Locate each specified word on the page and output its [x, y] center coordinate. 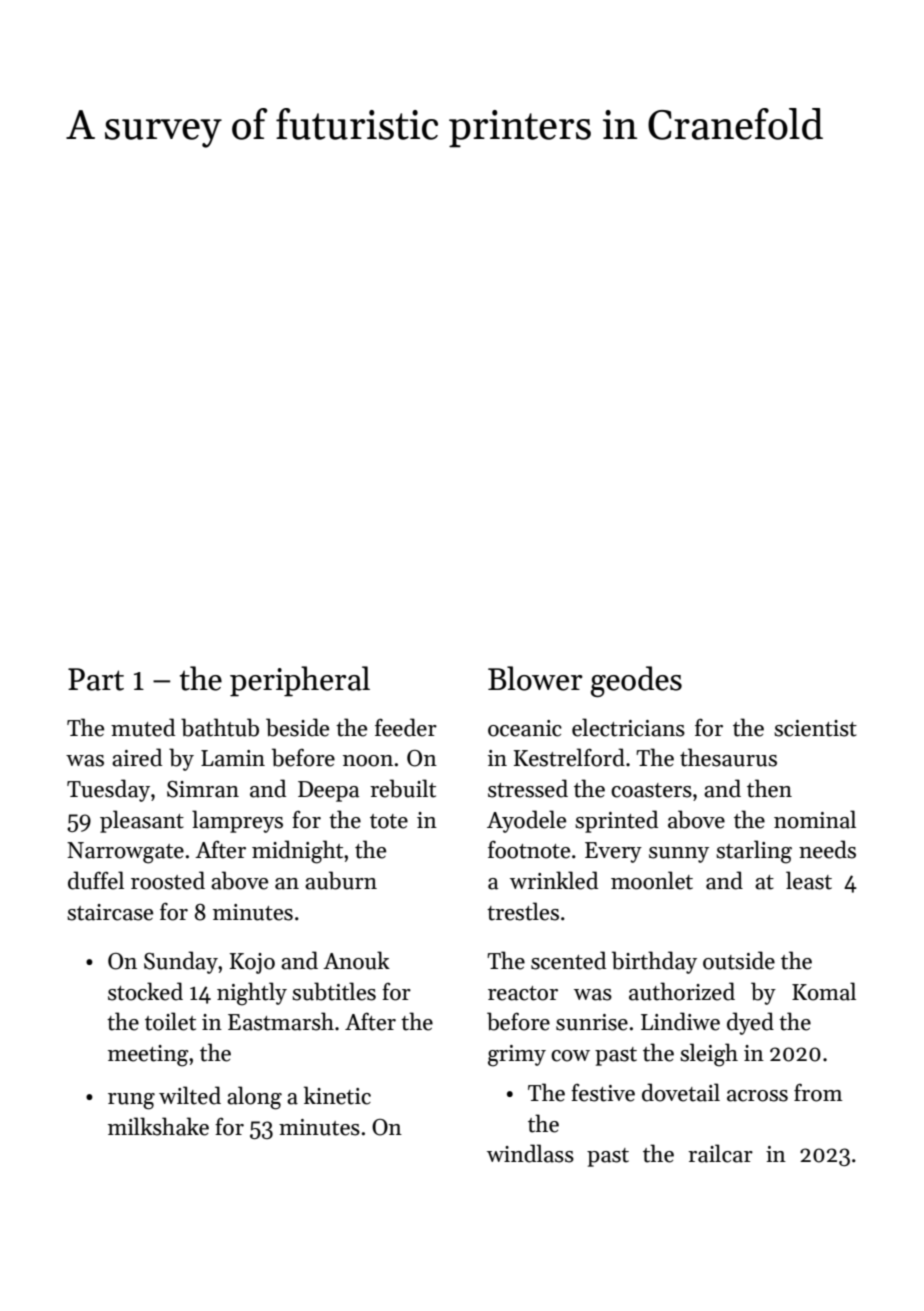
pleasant [142, 821]
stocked [145, 991]
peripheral [300, 681]
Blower [535, 678]
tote [389, 821]
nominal [815, 819]
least [809, 880]
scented [568, 960]
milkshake [158, 1126]
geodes [636, 681]
